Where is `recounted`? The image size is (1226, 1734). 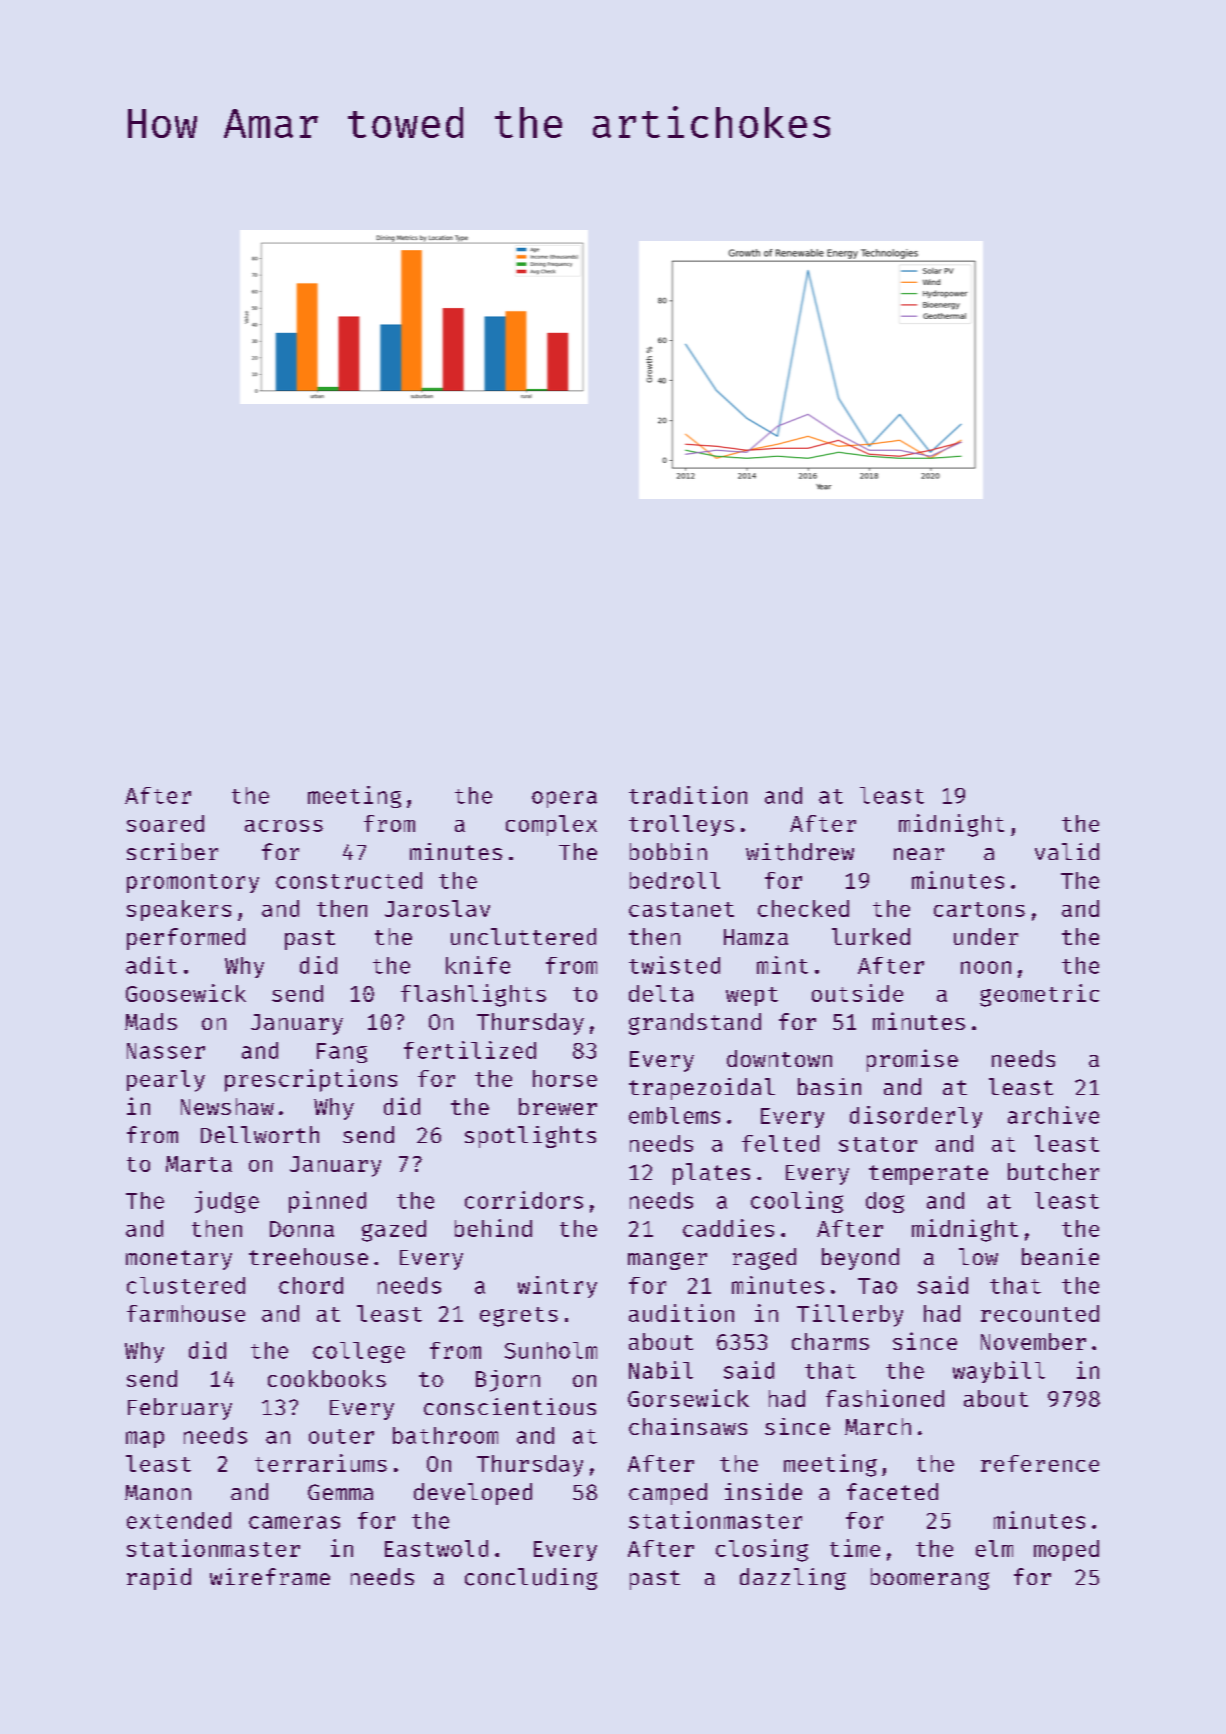 recounted is located at coordinates (1040, 1313).
